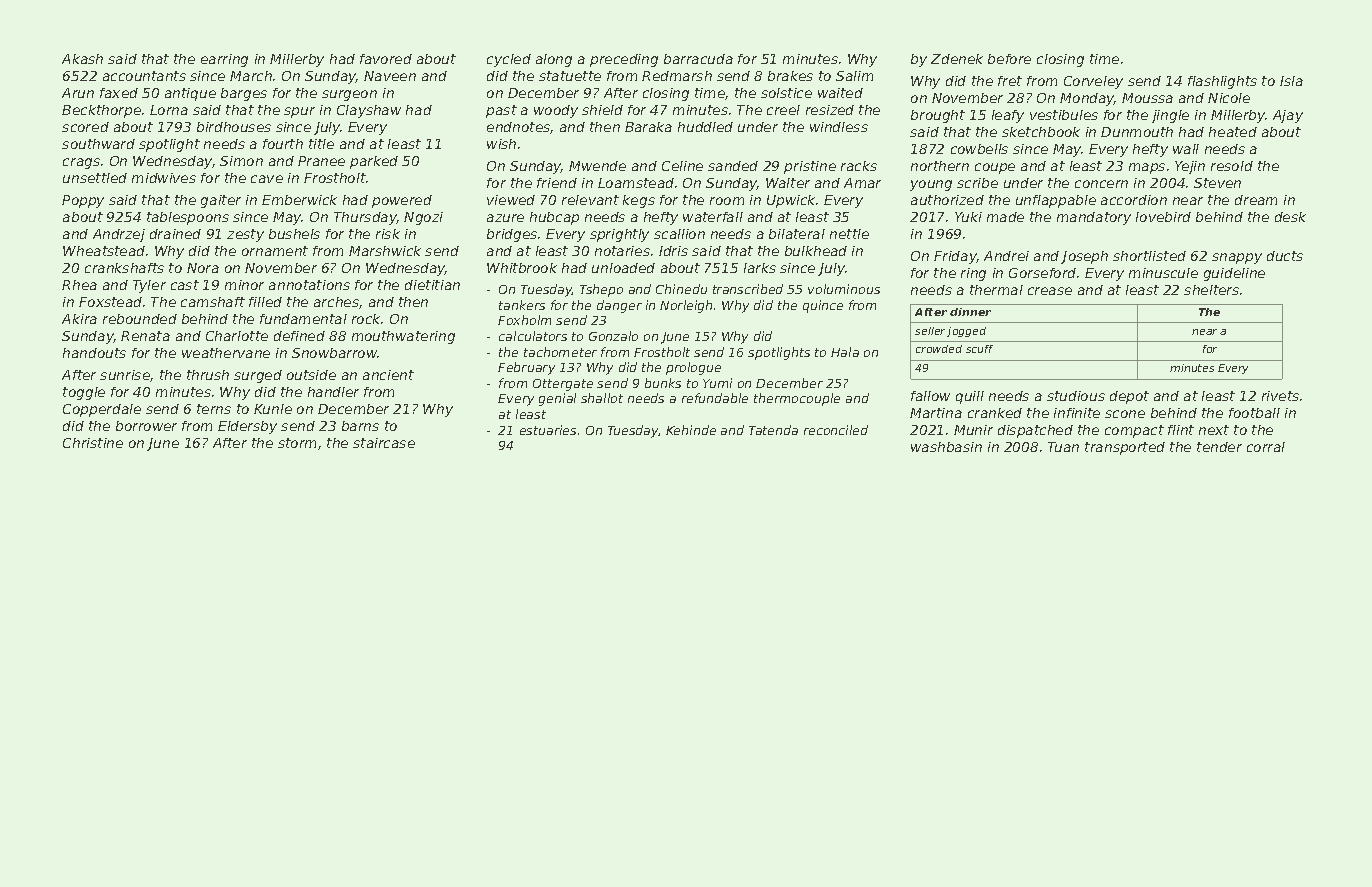 The width and height of the image is (1372, 887). What do you see at coordinates (299, 200) in the image?
I see `Emberwick` at bounding box center [299, 200].
